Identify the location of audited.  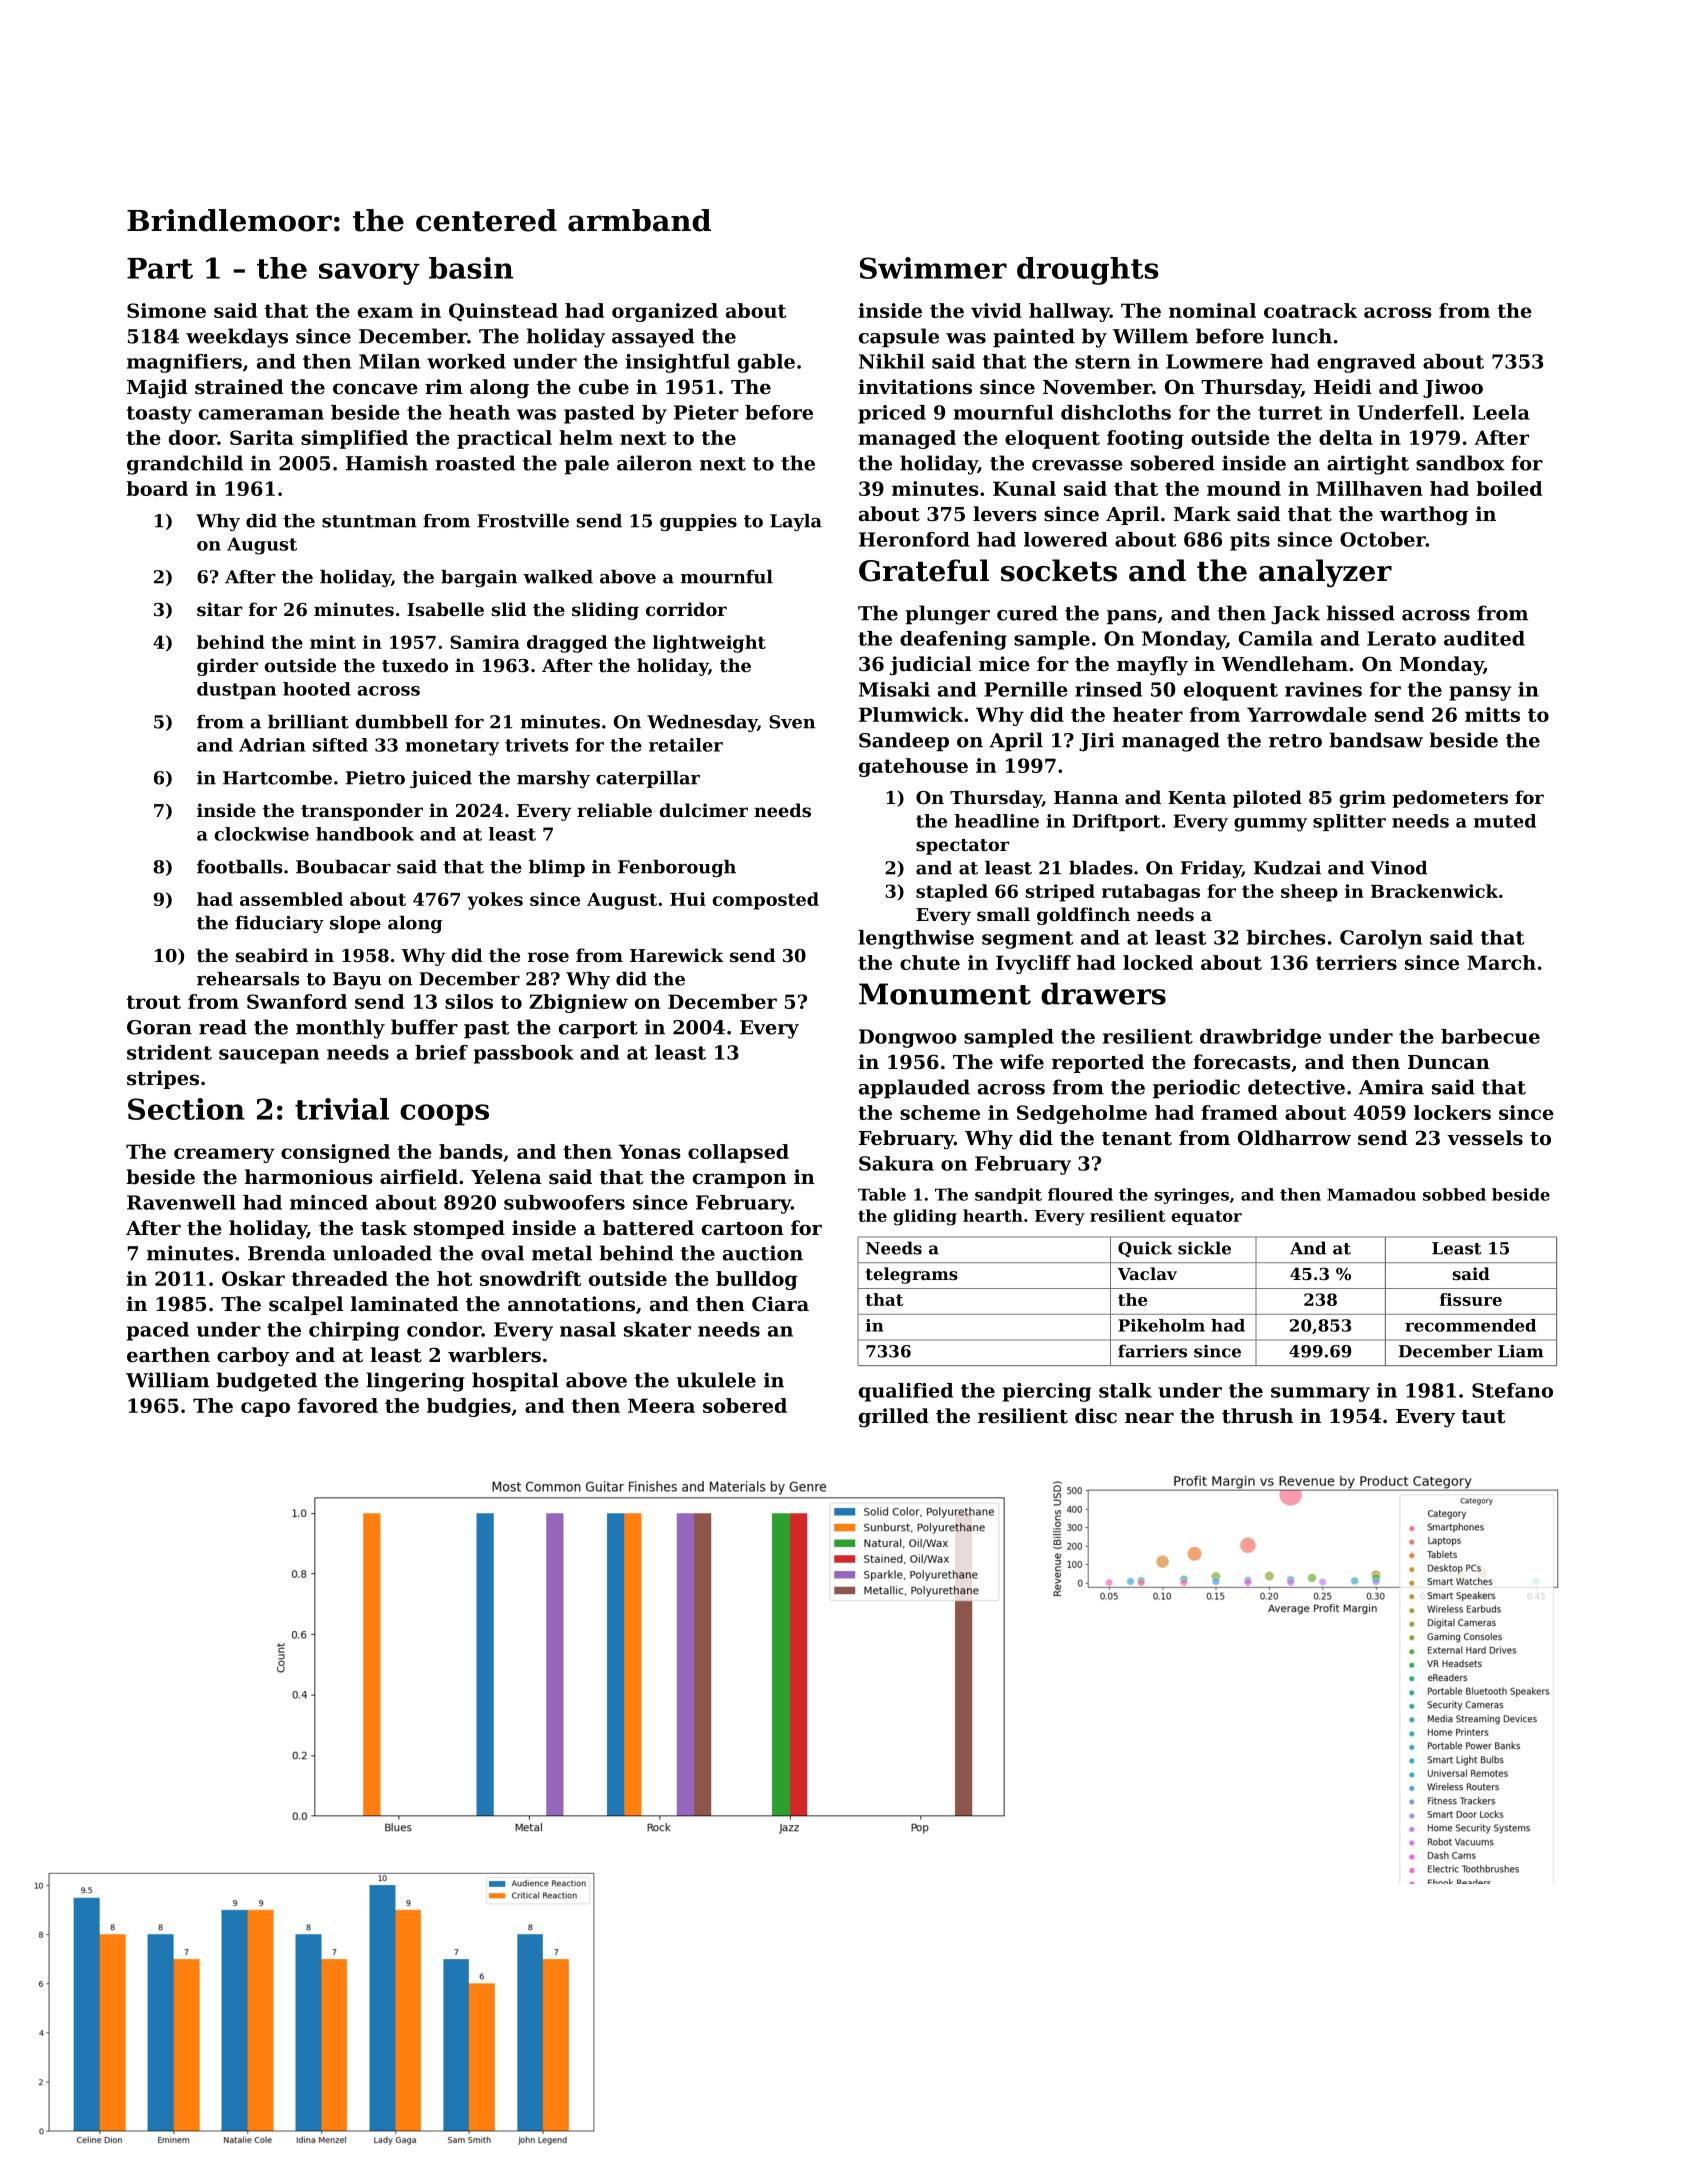
(1484, 638).
